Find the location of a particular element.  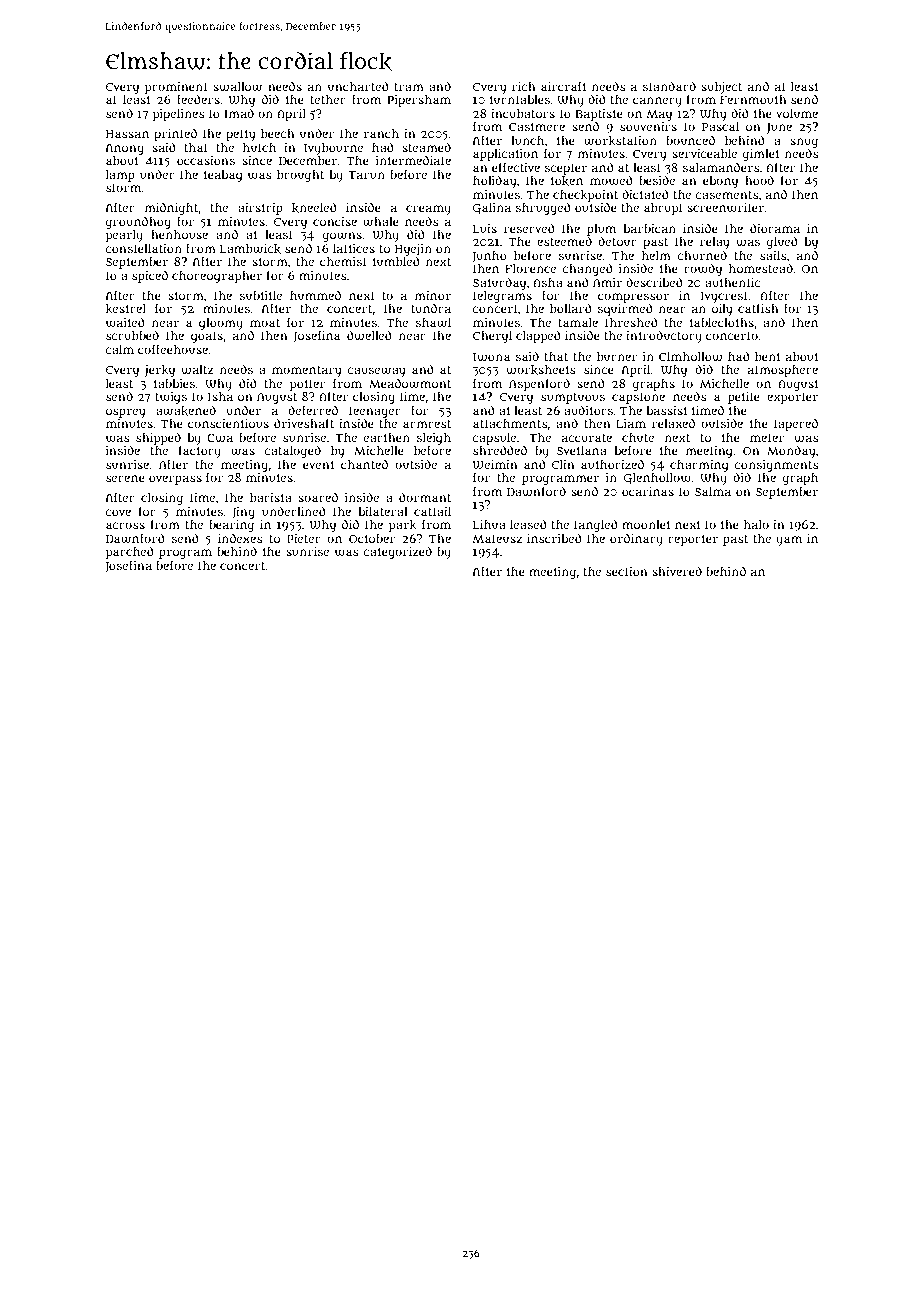

prominent is located at coordinates (176, 88).
